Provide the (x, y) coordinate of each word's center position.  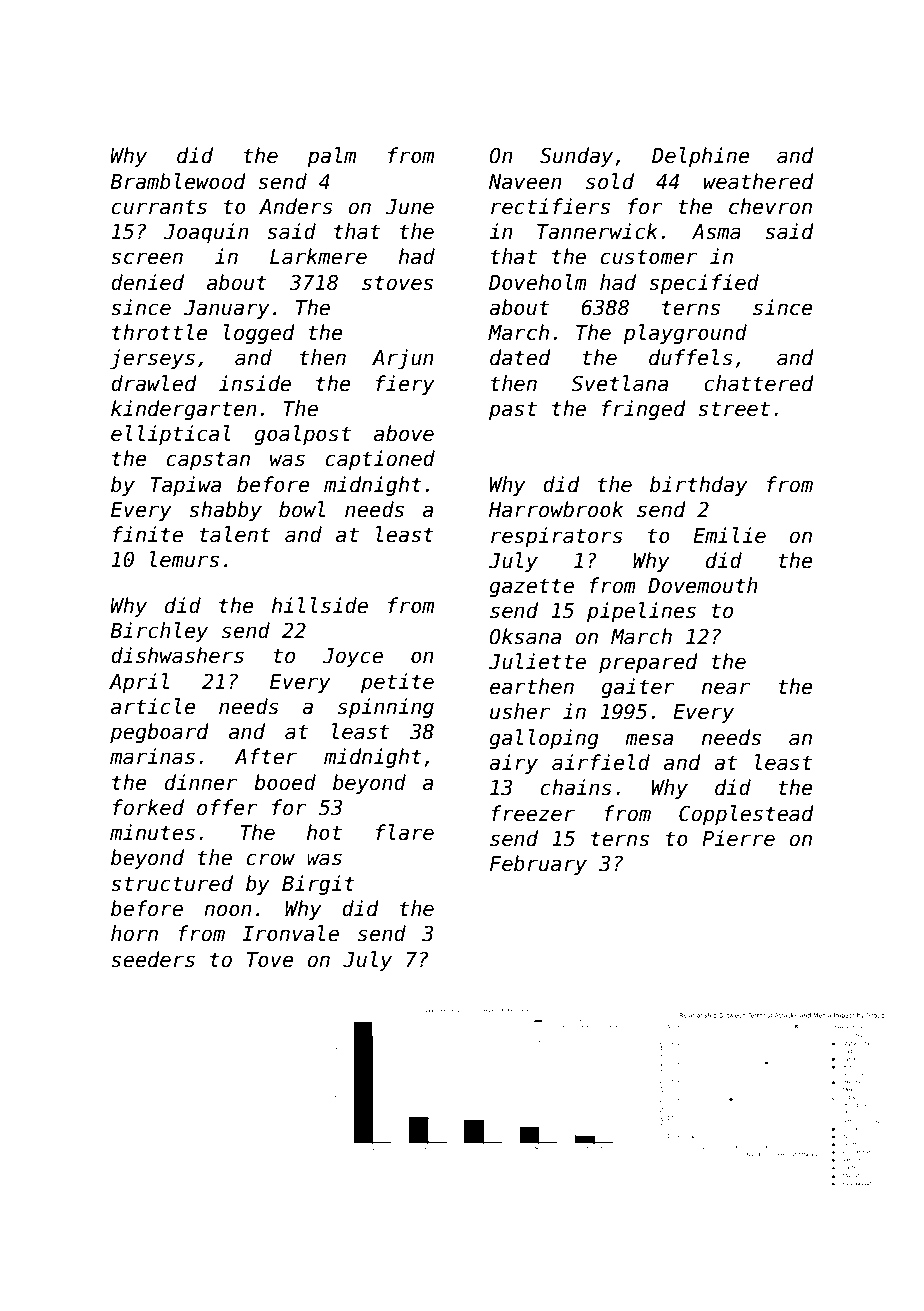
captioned (380, 460)
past (513, 410)
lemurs (184, 559)
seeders (153, 959)
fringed (644, 410)
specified (704, 284)
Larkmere (318, 256)
